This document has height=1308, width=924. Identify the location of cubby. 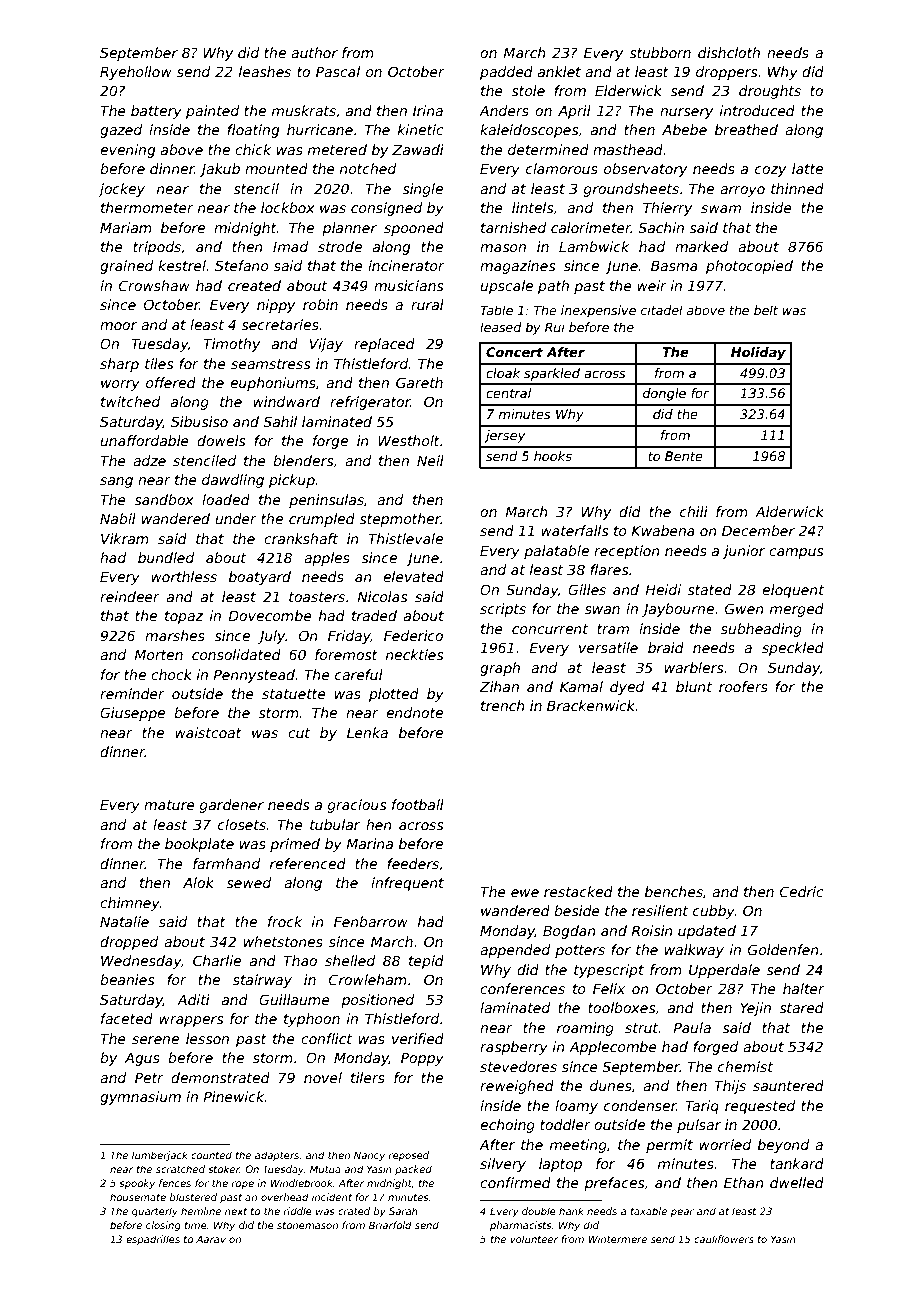
(714, 912).
